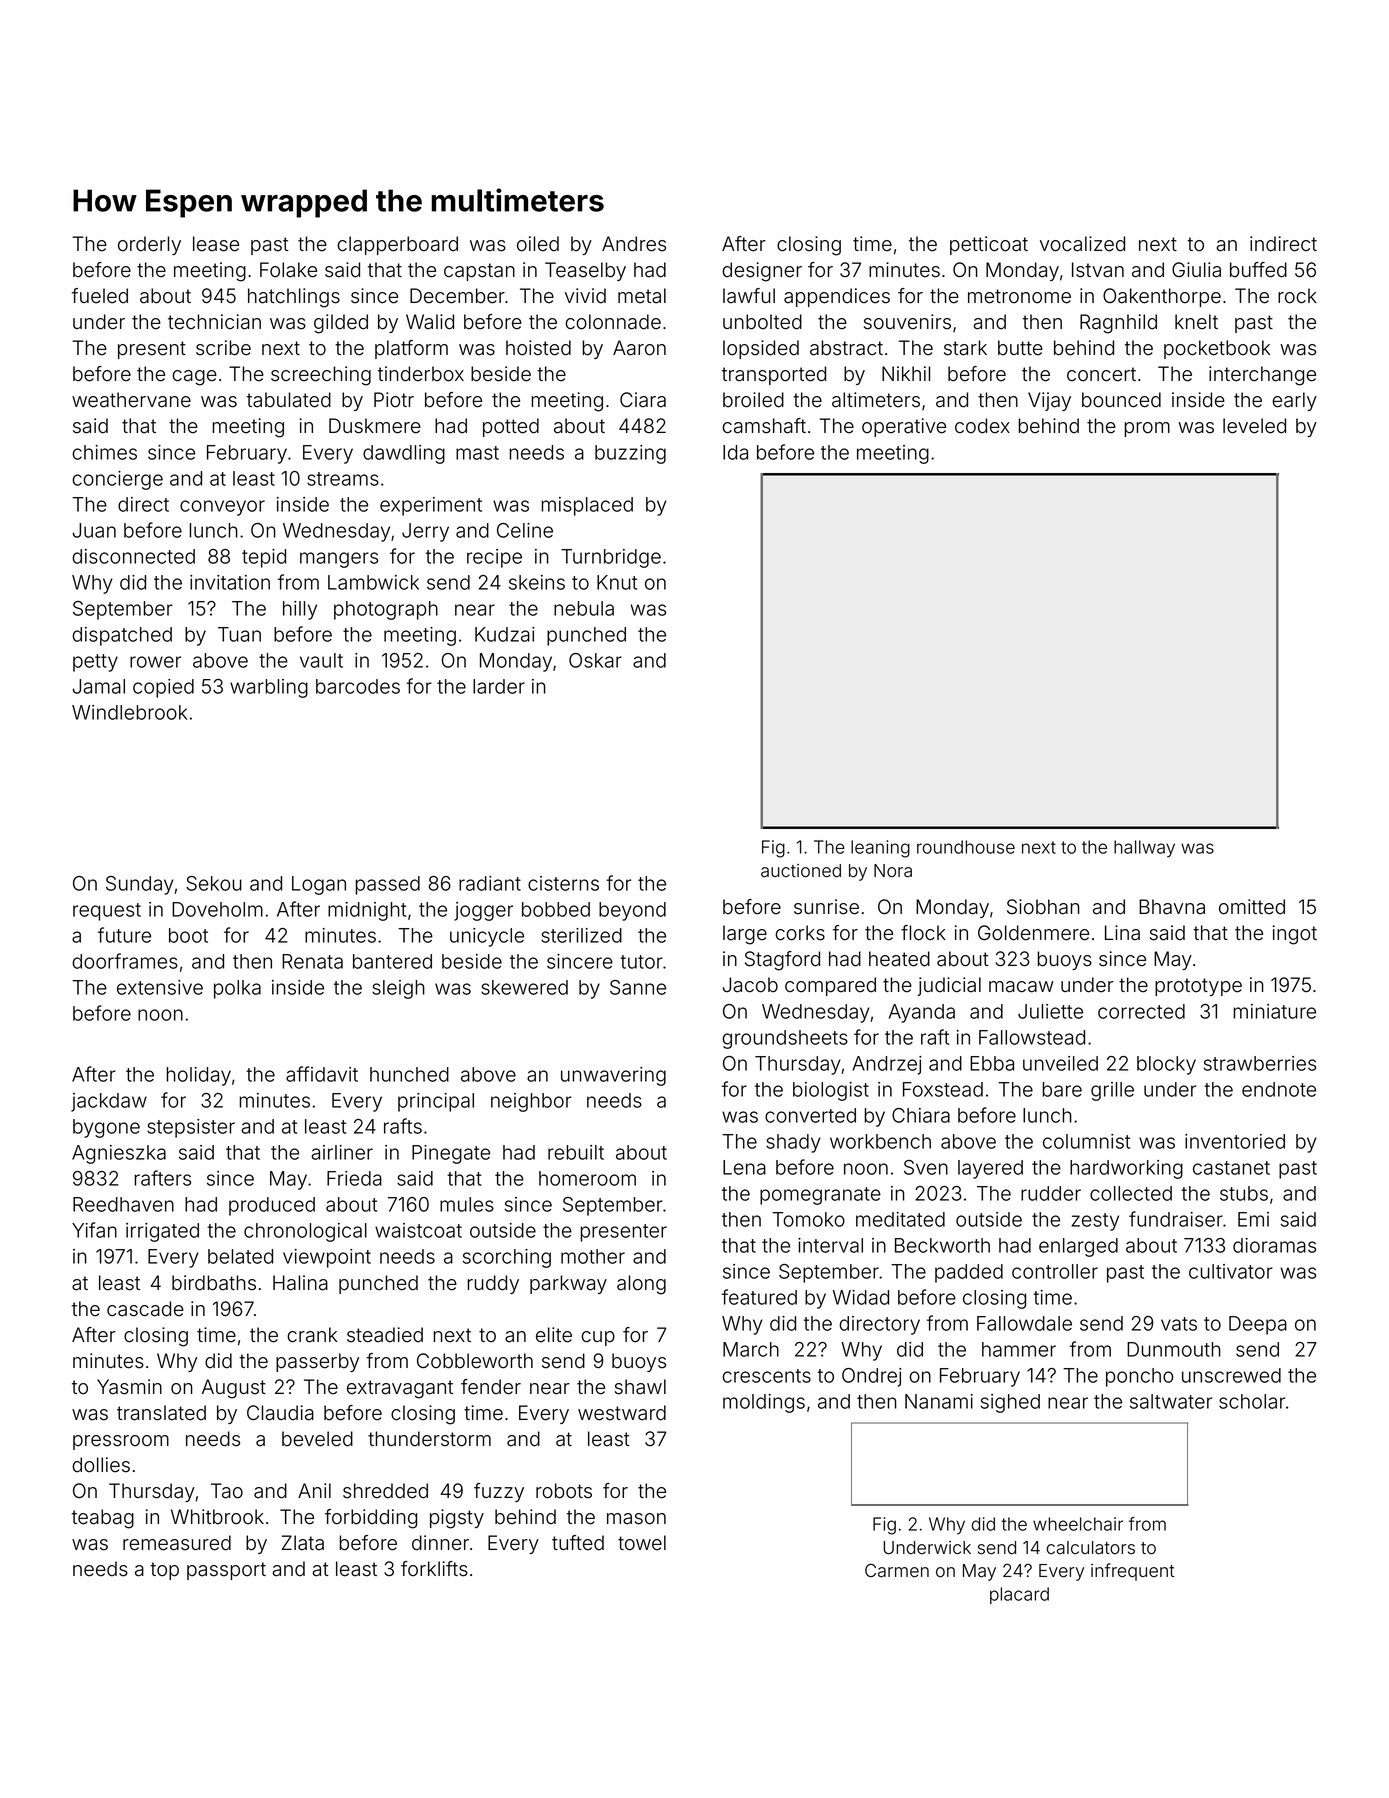  I want to click on top, so click(164, 1571).
